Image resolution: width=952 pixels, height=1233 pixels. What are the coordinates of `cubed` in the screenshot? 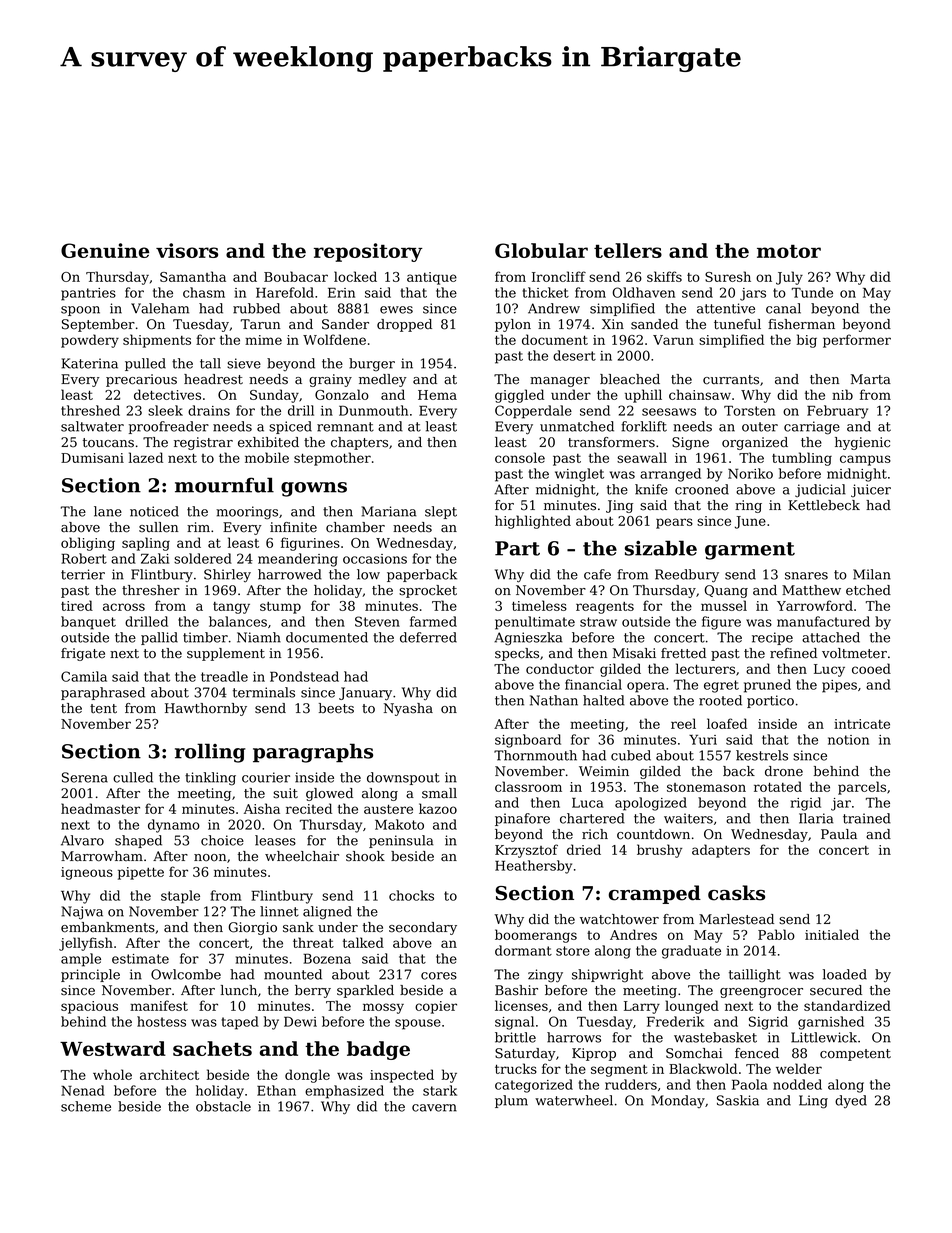 It's located at (631, 755).
